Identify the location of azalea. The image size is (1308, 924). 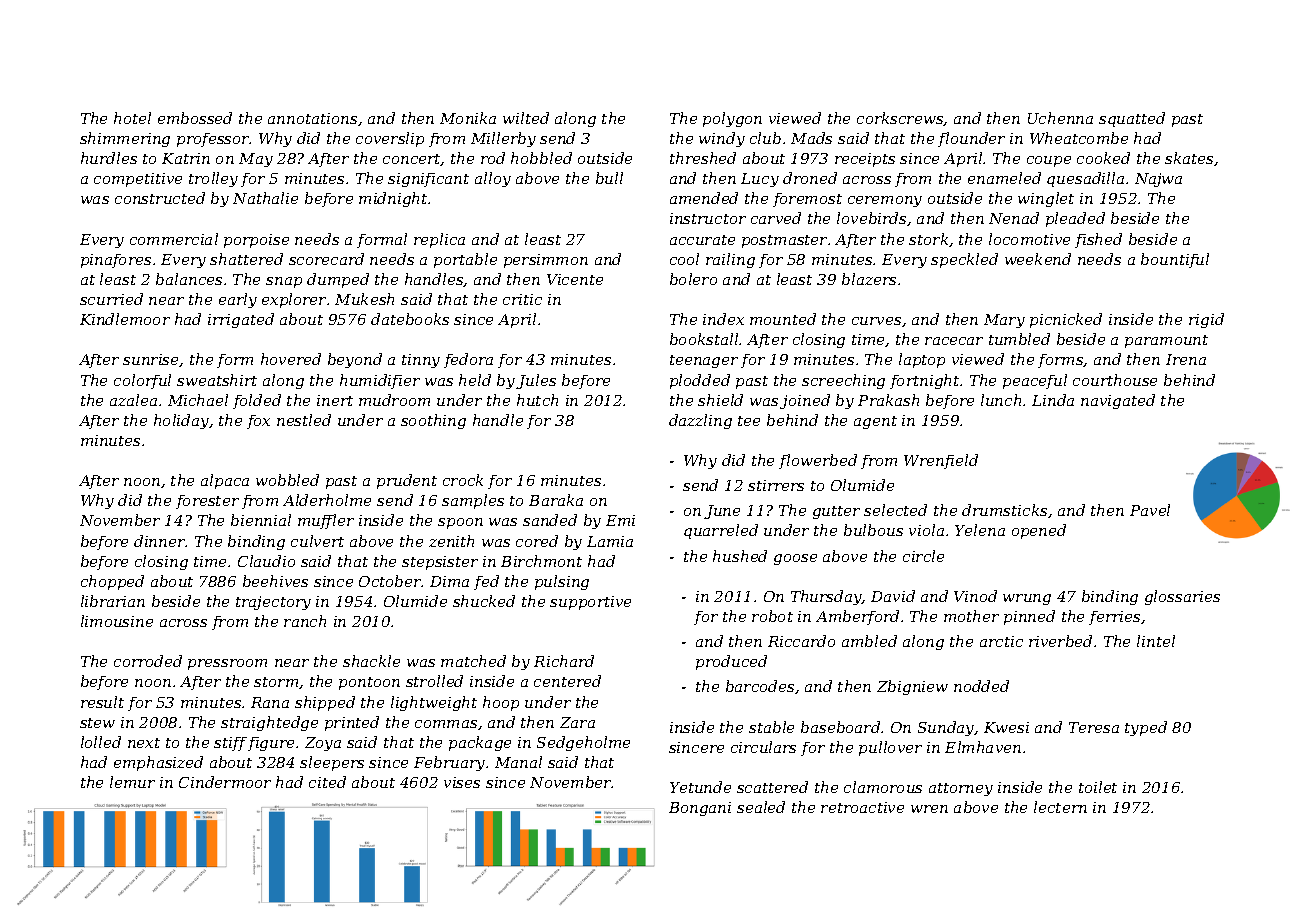
(133, 400).
